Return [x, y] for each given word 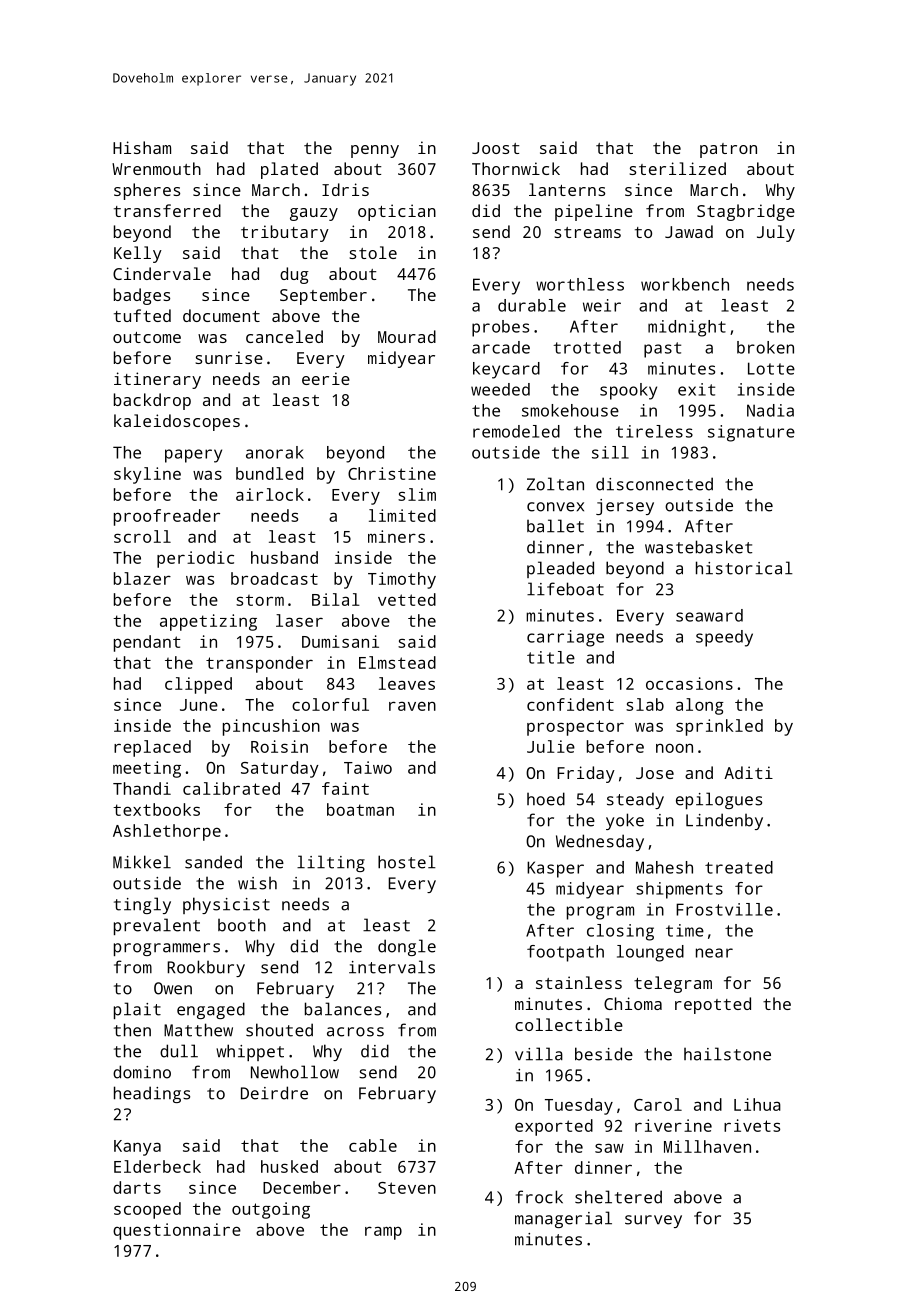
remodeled [516, 431]
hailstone [727, 1054]
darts [137, 1187]
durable [532, 305]
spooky [628, 391]
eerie [326, 378]
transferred [167, 210]
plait [137, 1010]
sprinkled [719, 727]
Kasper [555, 869]
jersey [625, 507]
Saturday [280, 769]
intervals [392, 967]
